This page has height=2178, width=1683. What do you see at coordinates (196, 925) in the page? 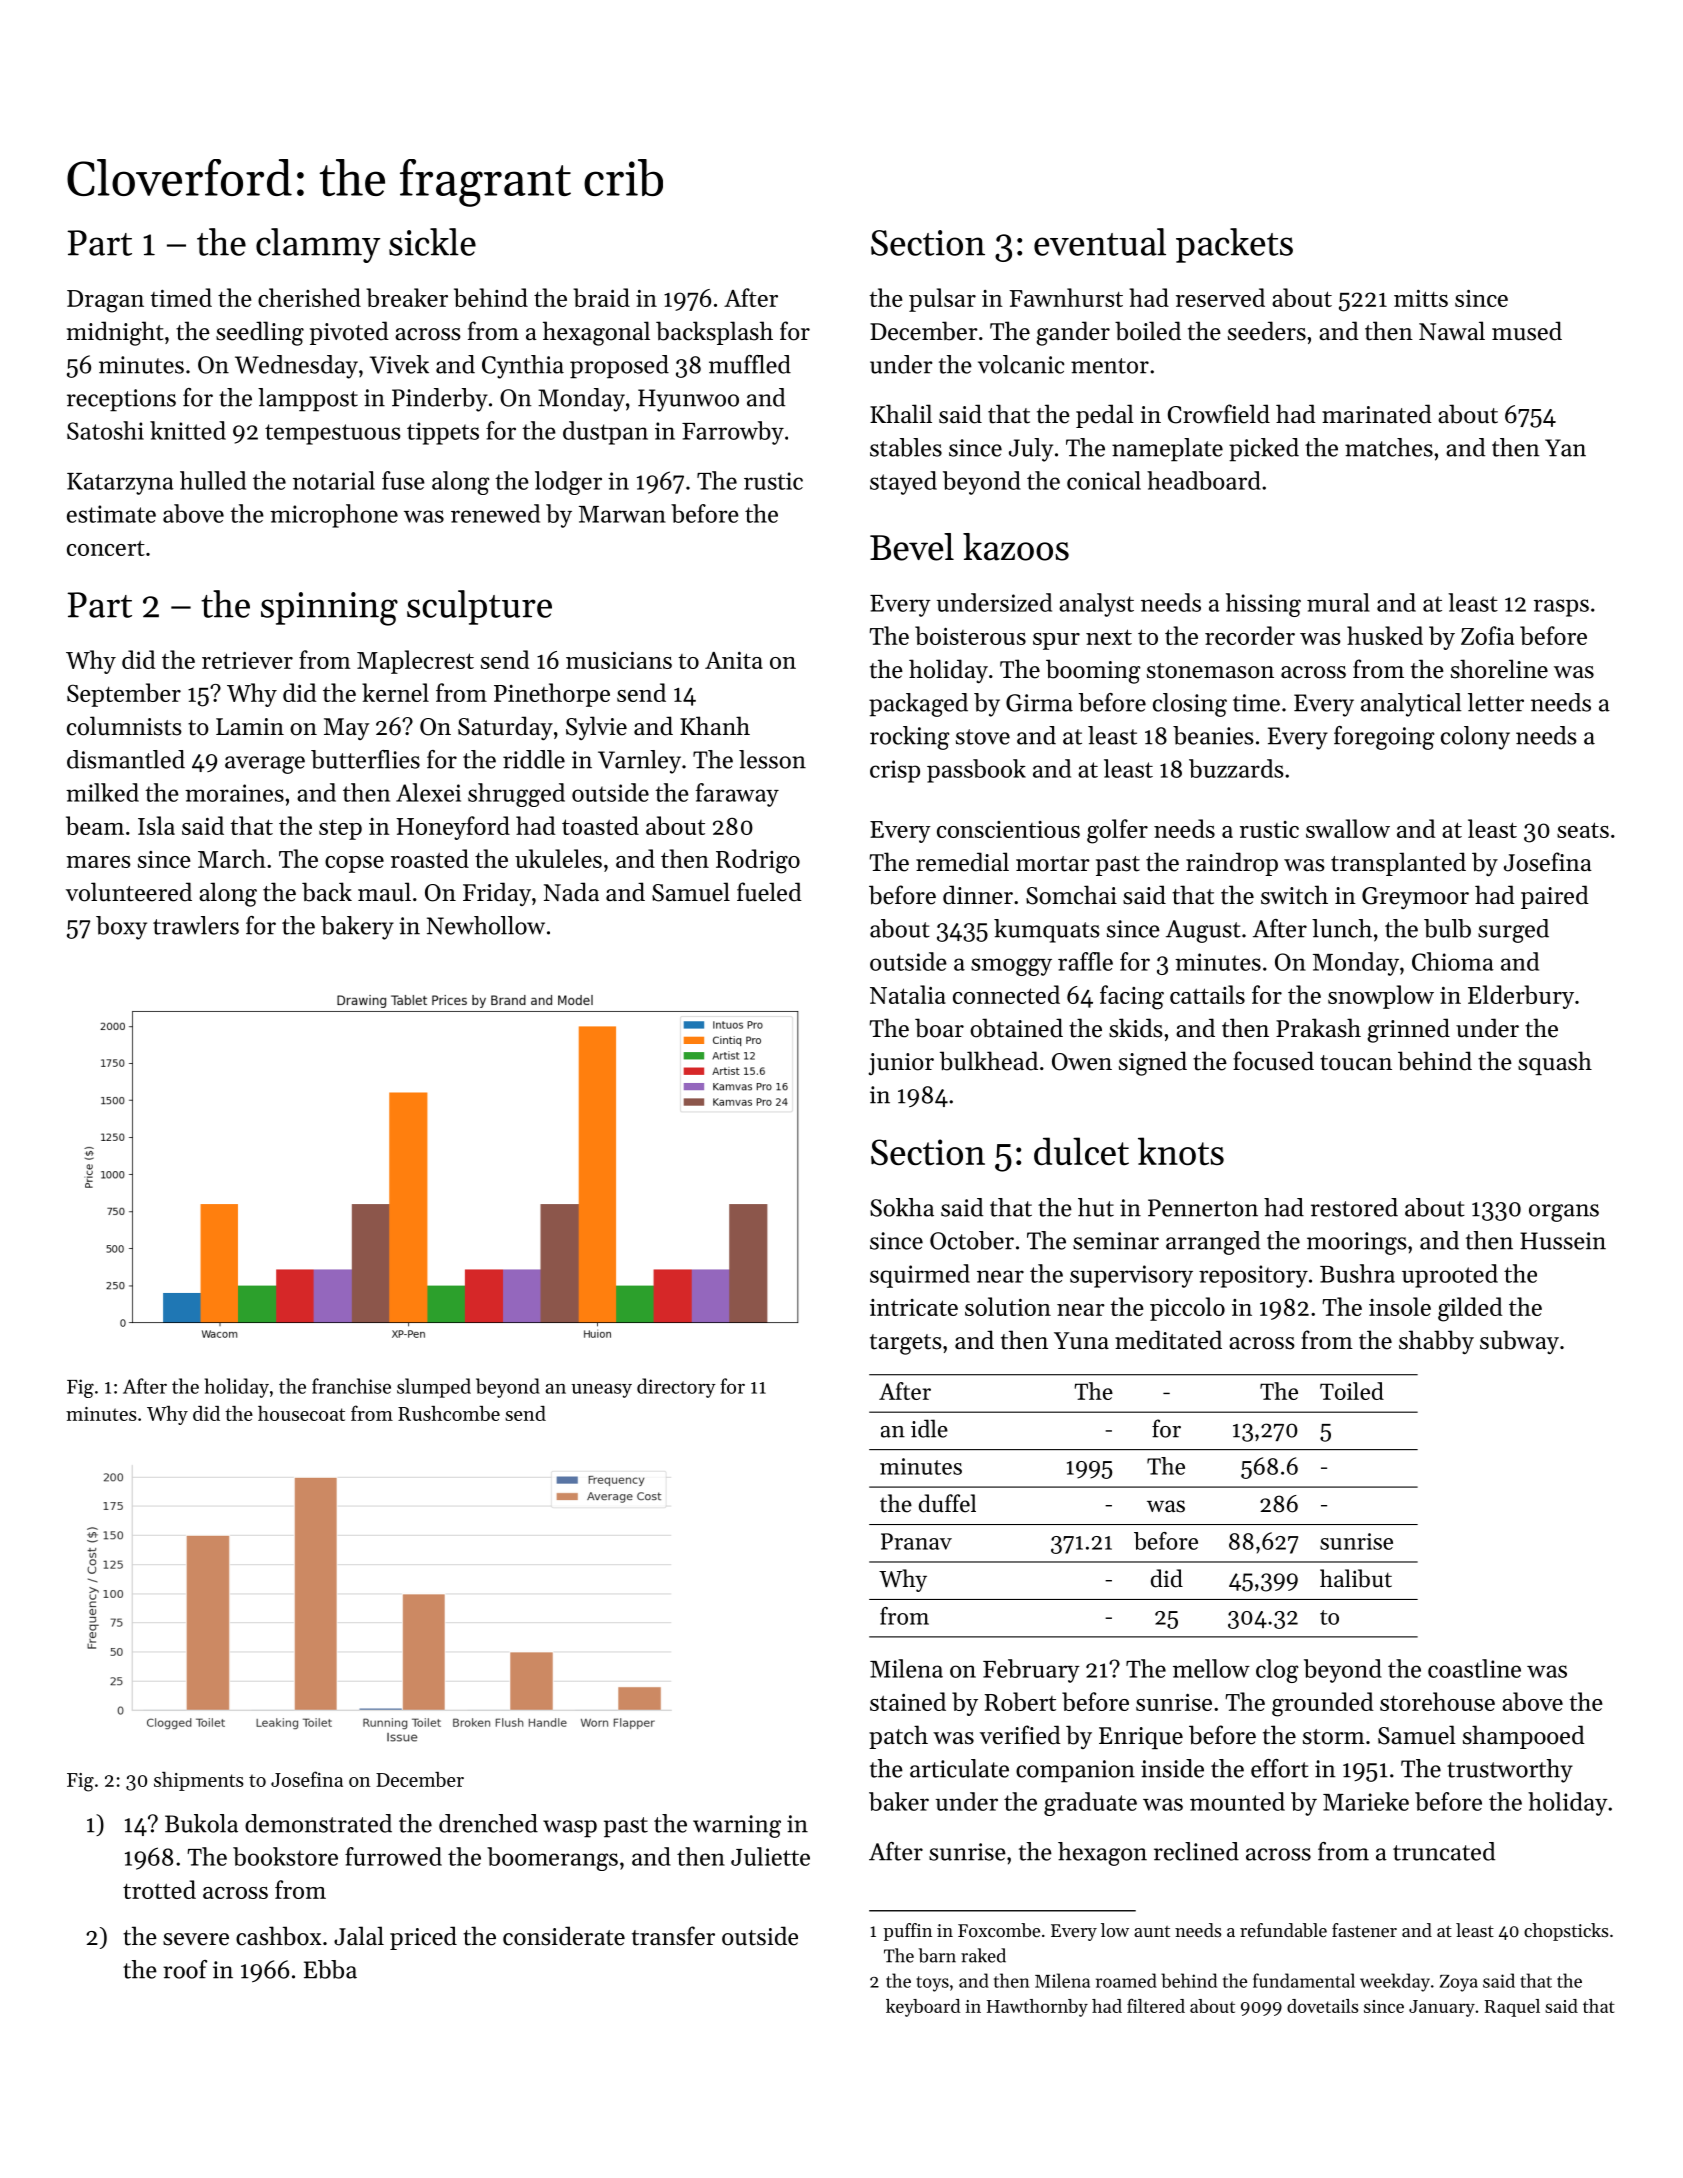
I see `trawlers` at bounding box center [196, 925].
